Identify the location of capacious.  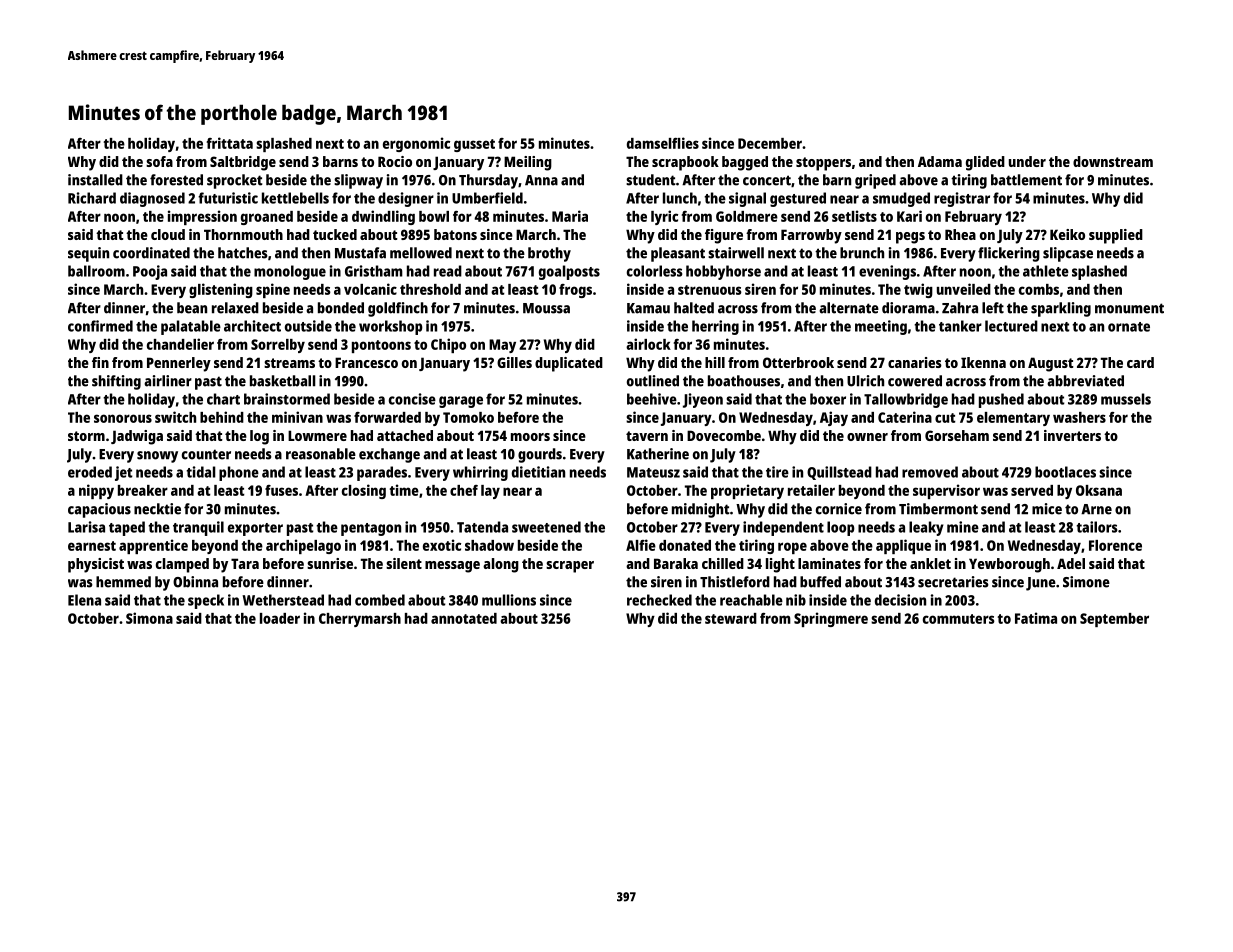
(99, 510).
